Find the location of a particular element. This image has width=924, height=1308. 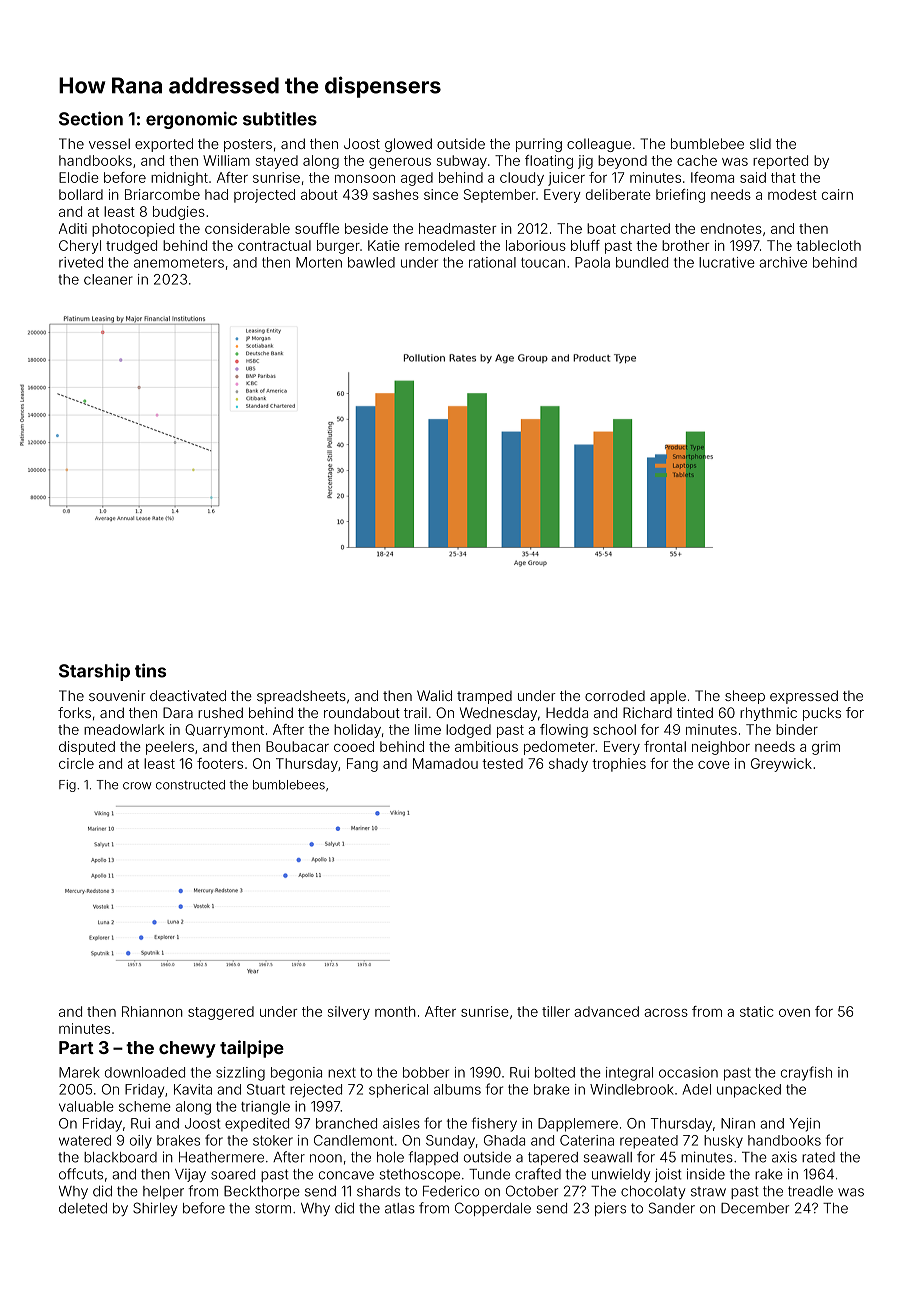

colleague is located at coordinates (599, 145).
